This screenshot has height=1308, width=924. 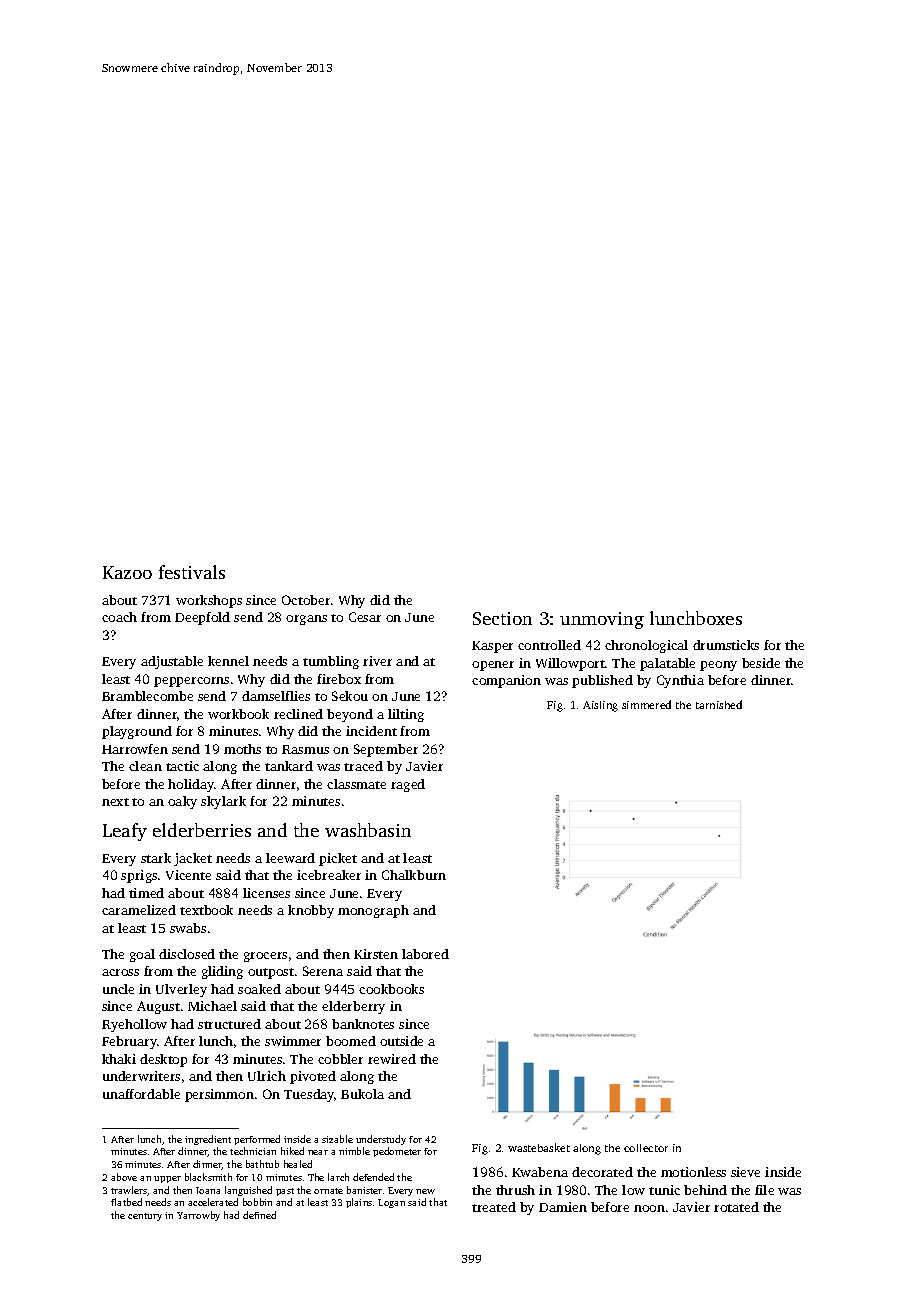 I want to click on Section, so click(x=502, y=618).
